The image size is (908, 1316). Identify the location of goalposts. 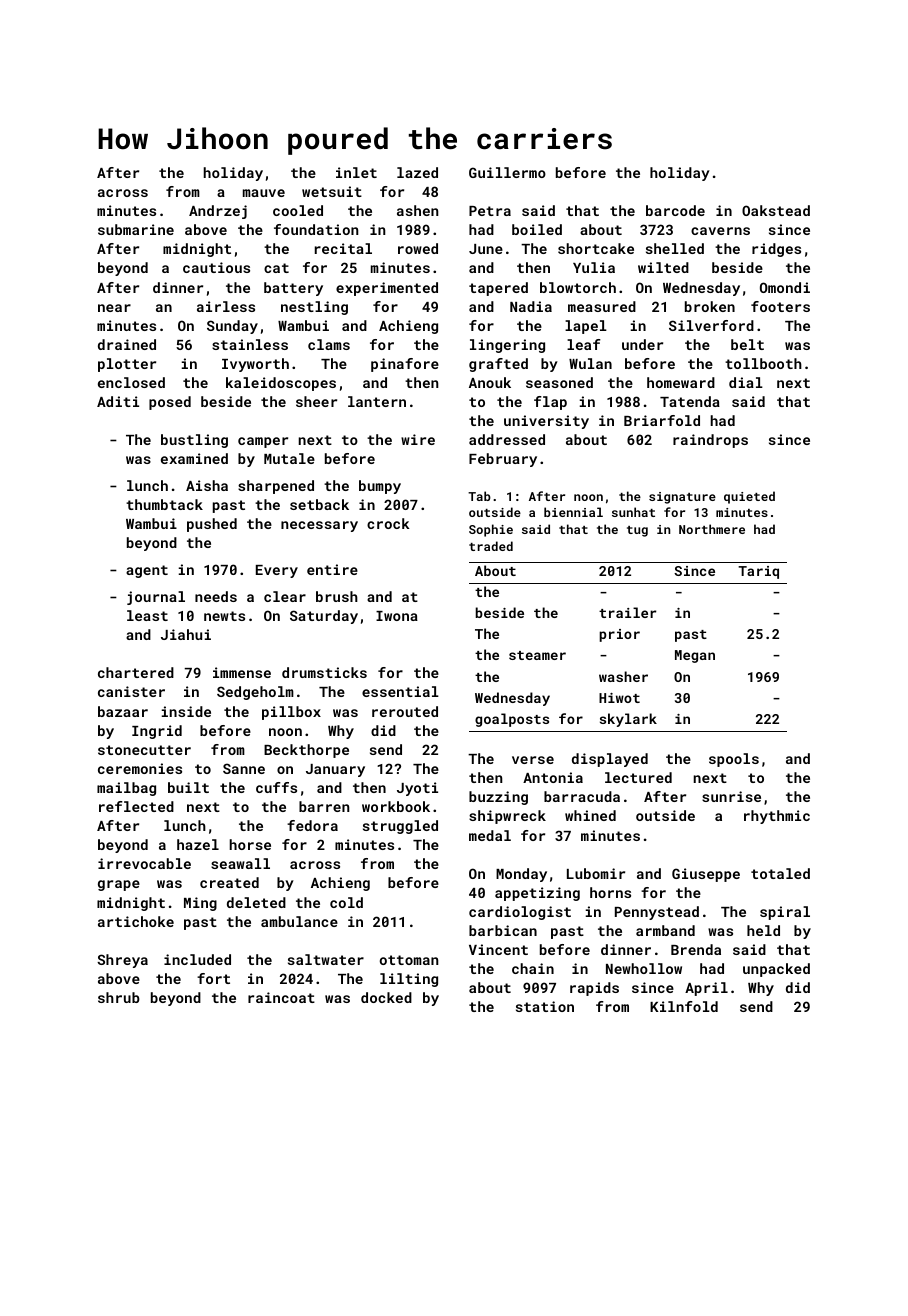
(512, 720).
